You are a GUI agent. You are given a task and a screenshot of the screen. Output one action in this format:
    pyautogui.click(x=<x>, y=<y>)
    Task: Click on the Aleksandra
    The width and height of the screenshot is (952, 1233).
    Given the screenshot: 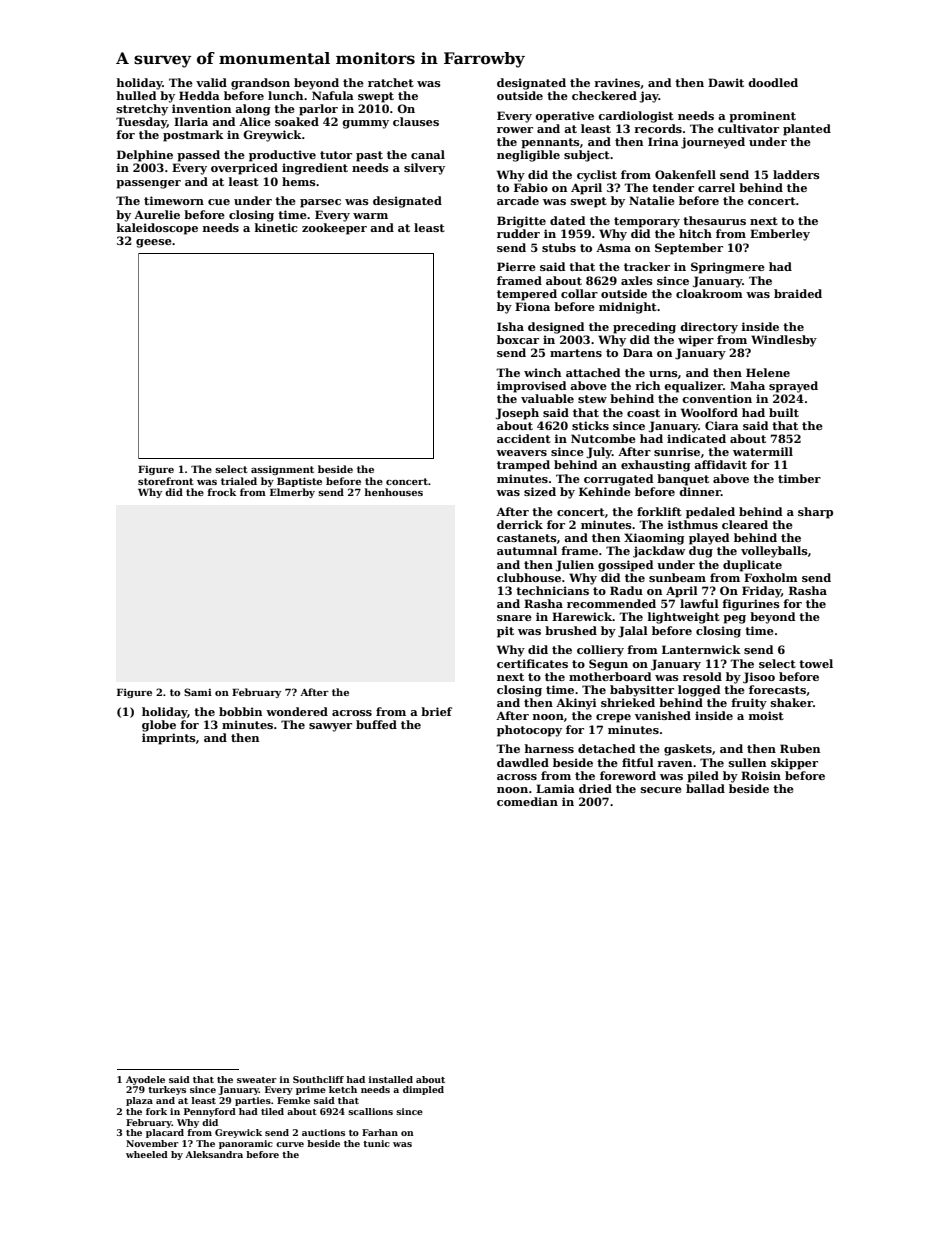 What is the action you would take?
    pyautogui.click(x=214, y=1154)
